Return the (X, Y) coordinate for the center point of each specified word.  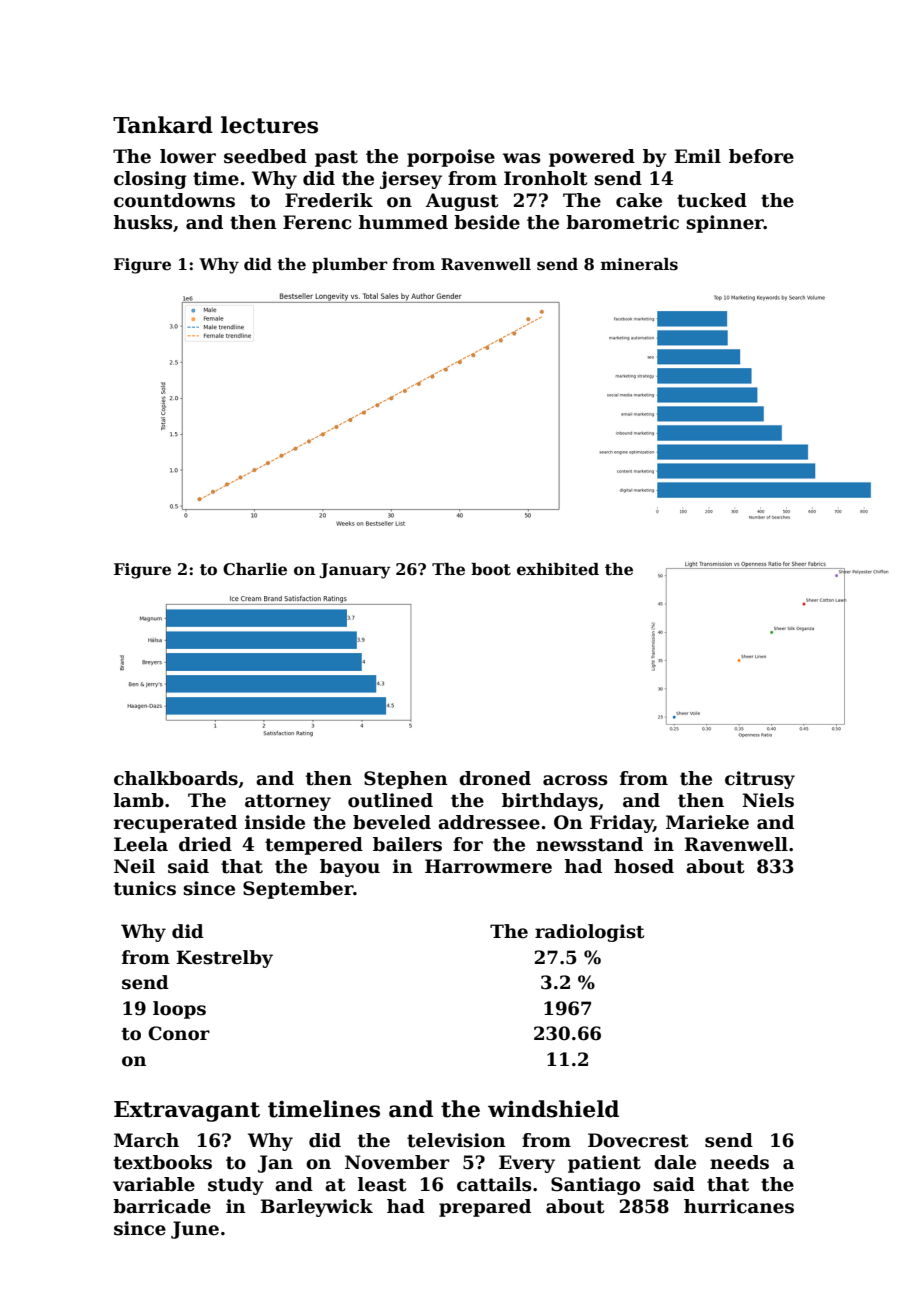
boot (491, 569)
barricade (162, 1206)
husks (143, 222)
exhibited (558, 569)
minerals (639, 264)
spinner (725, 224)
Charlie (255, 569)
